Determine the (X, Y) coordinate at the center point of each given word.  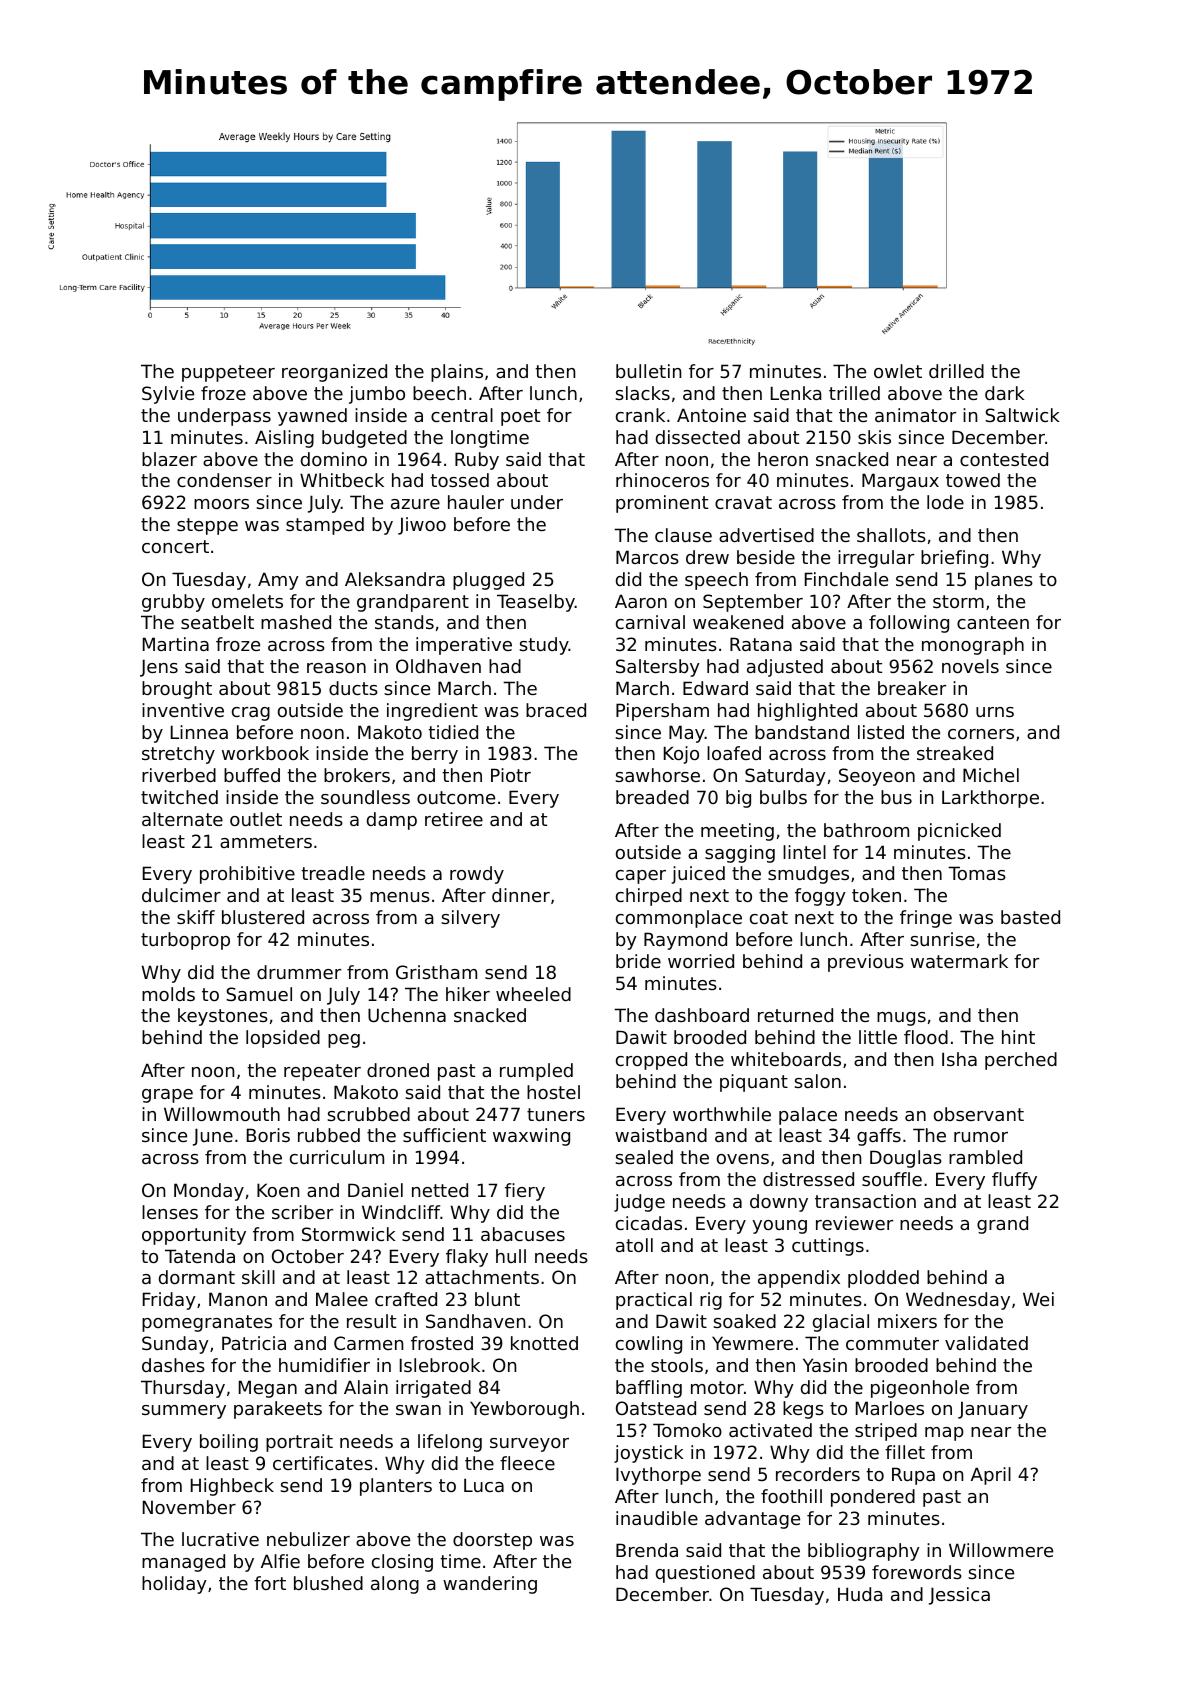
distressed (808, 1179)
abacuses (523, 1234)
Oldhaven (438, 666)
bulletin (648, 371)
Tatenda (200, 1256)
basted (1030, 917)
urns (995, 712)
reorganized (334, 373)
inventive (183, 710)
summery (184, 1412)
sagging (740, 854)
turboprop (185, 941)
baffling (649, 1389)
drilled (956, 371)
